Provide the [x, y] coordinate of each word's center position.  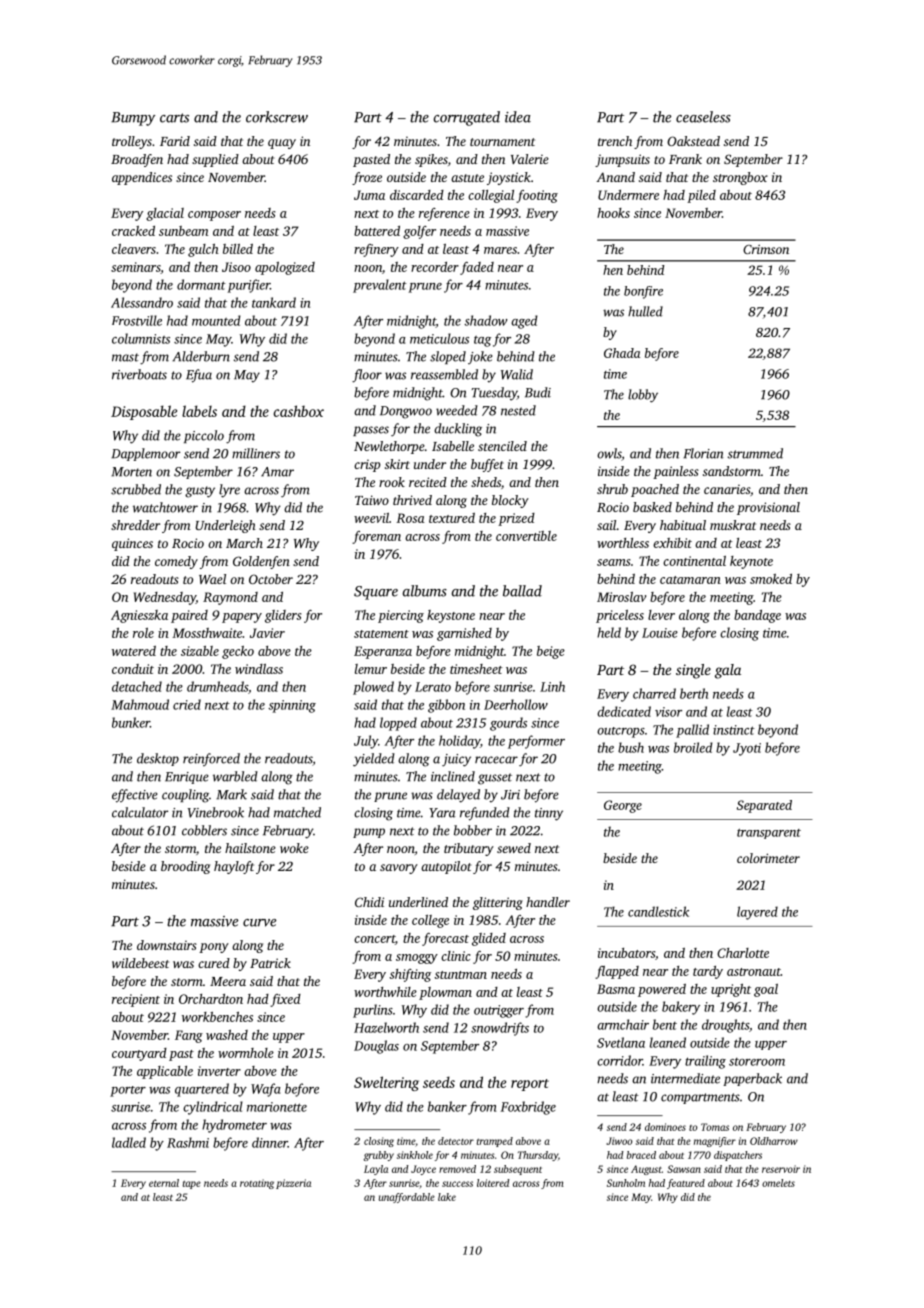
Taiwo [372, 500]
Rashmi [188, 1142]
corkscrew [277, 117]
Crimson [766, 249]
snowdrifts [500, 1029]
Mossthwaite [207, 633]
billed [238, 249]
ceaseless [703, 117]
